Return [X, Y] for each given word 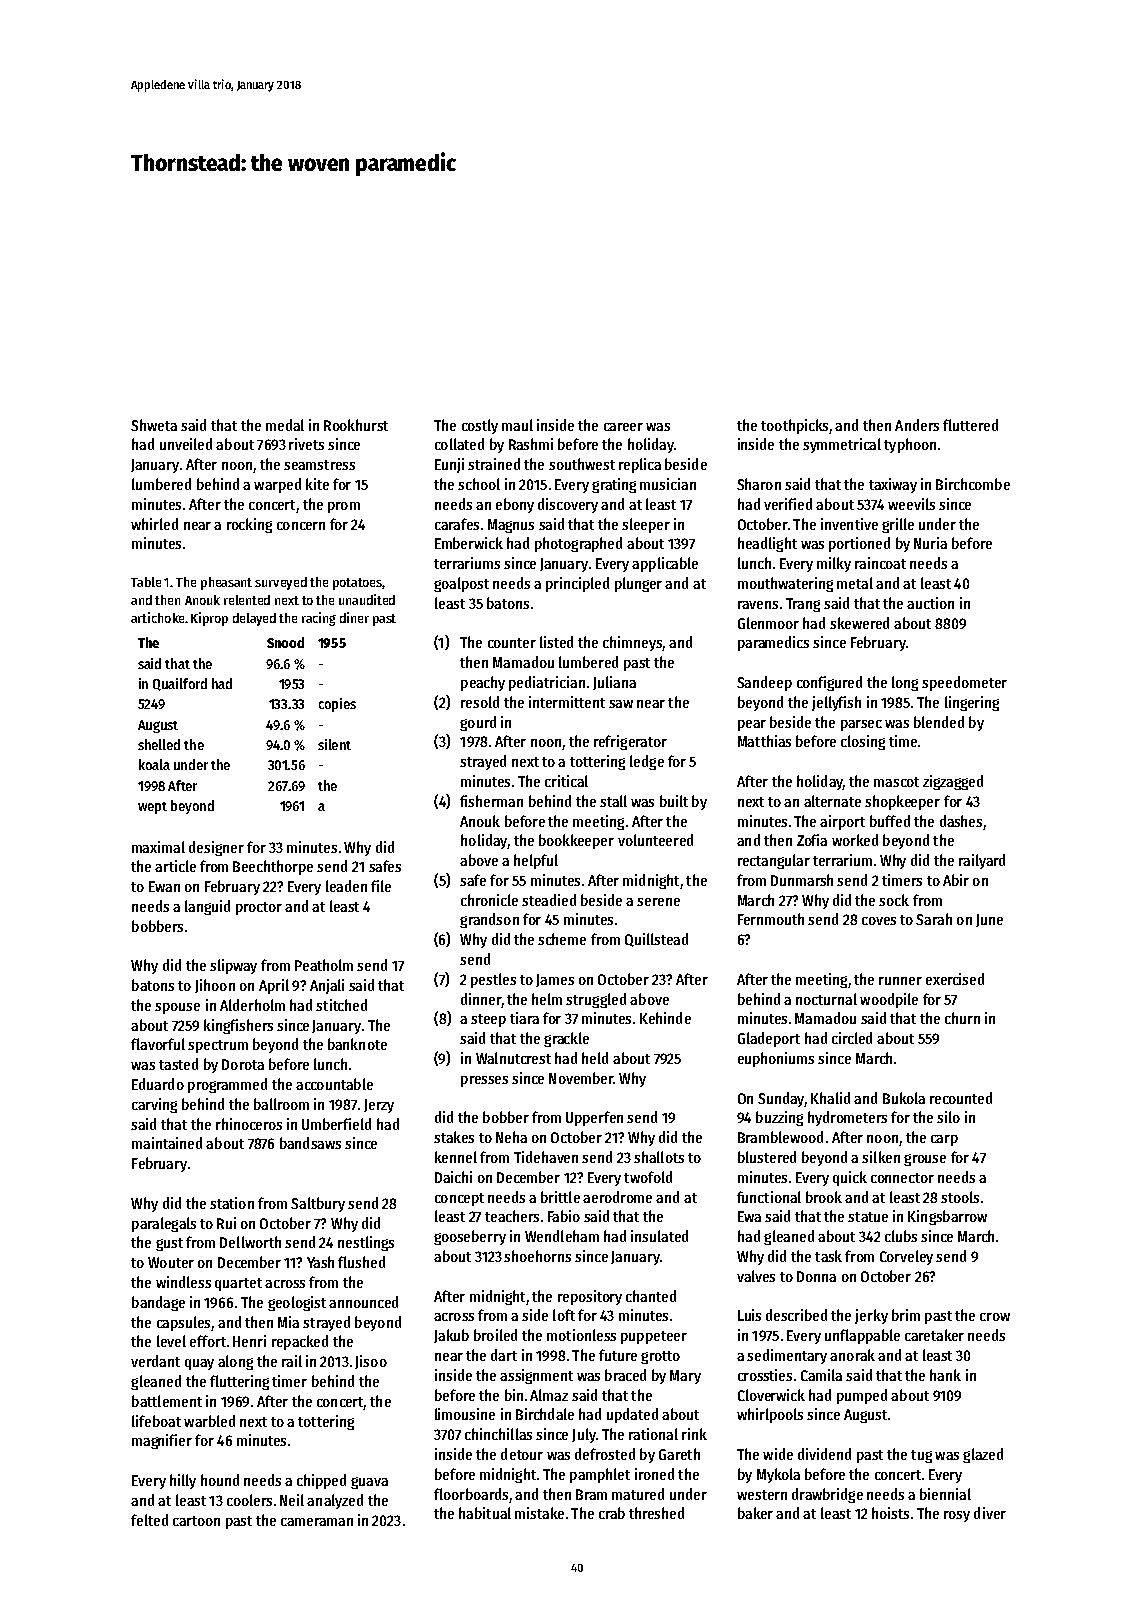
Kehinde [665, 1018]
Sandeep [764, 683]
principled [577, 584]
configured [829, 683]
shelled [159, 744]
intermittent [567, 702]
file [381, 886]
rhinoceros [249, 1124]
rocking [249, 525]
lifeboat [156, 1421]
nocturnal [826, 999]
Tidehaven [546, 1157]
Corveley [906, 1257]
